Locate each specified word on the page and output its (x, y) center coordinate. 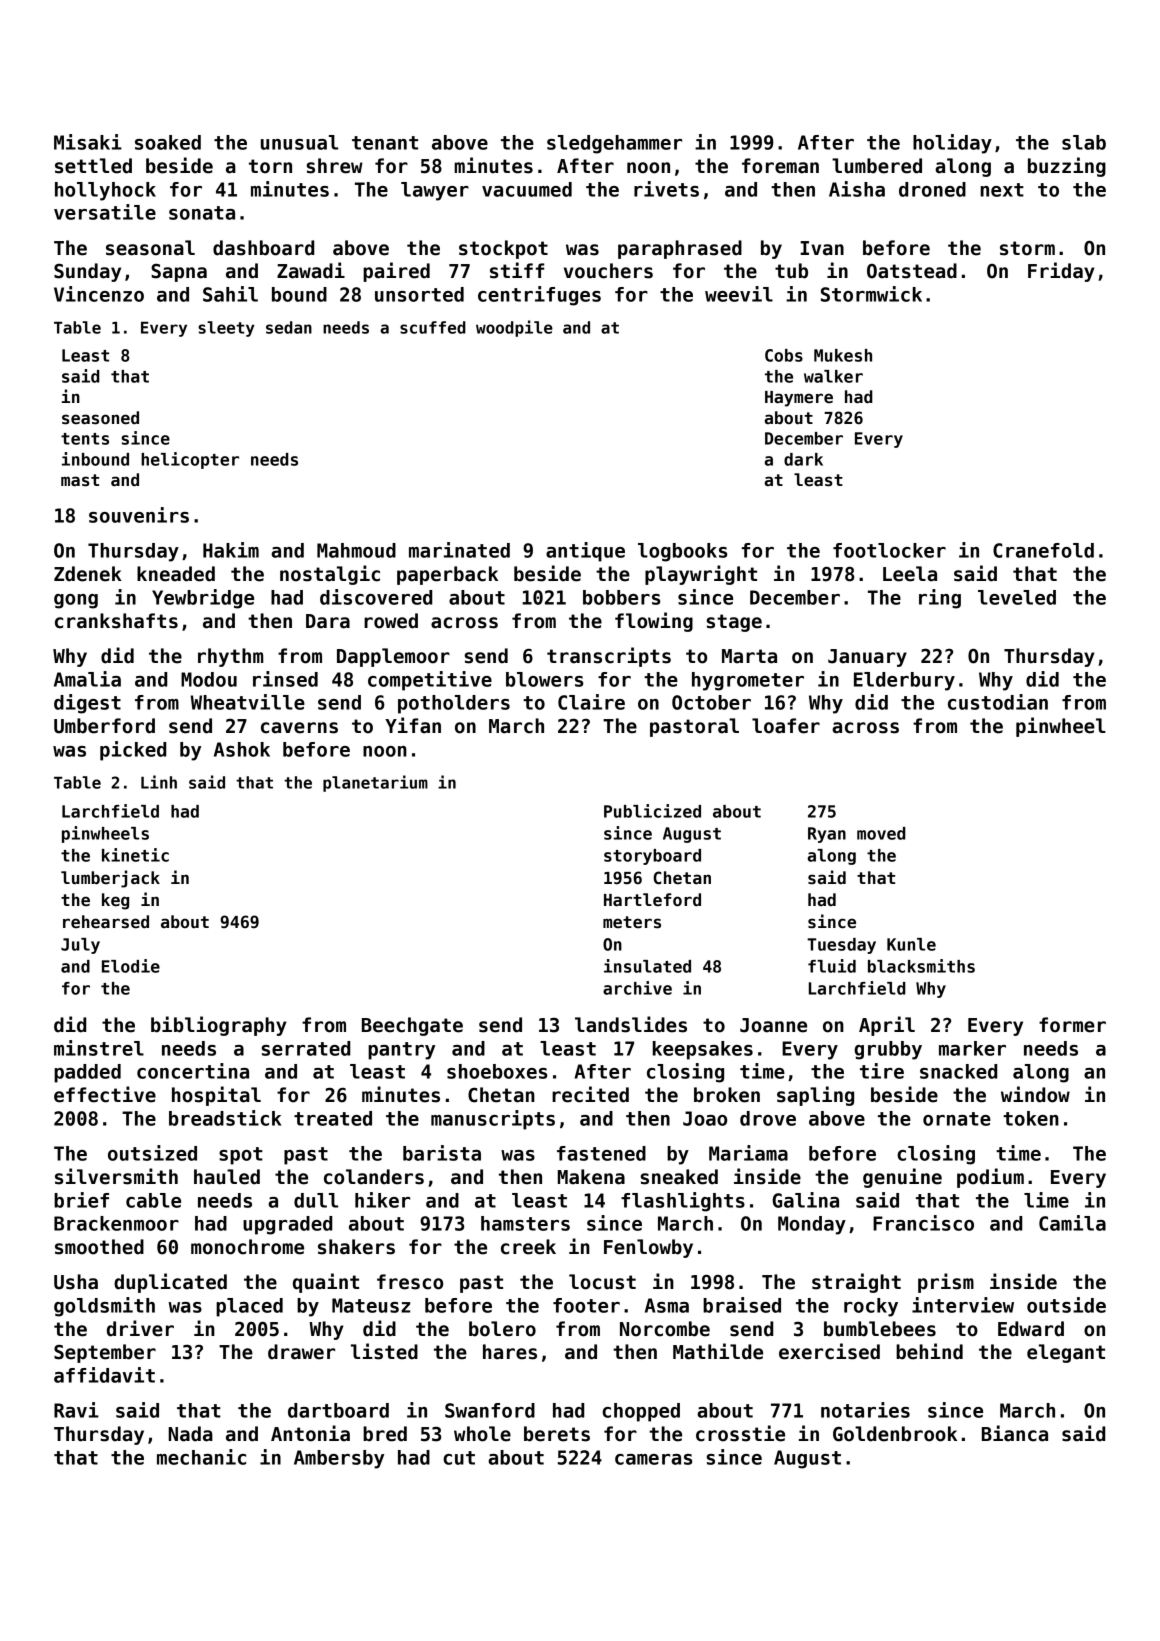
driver (140, 1328)
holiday (952, 144)
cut (459, 1458)
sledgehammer (614, 144)
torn (270, 166)
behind (929, 1351)
